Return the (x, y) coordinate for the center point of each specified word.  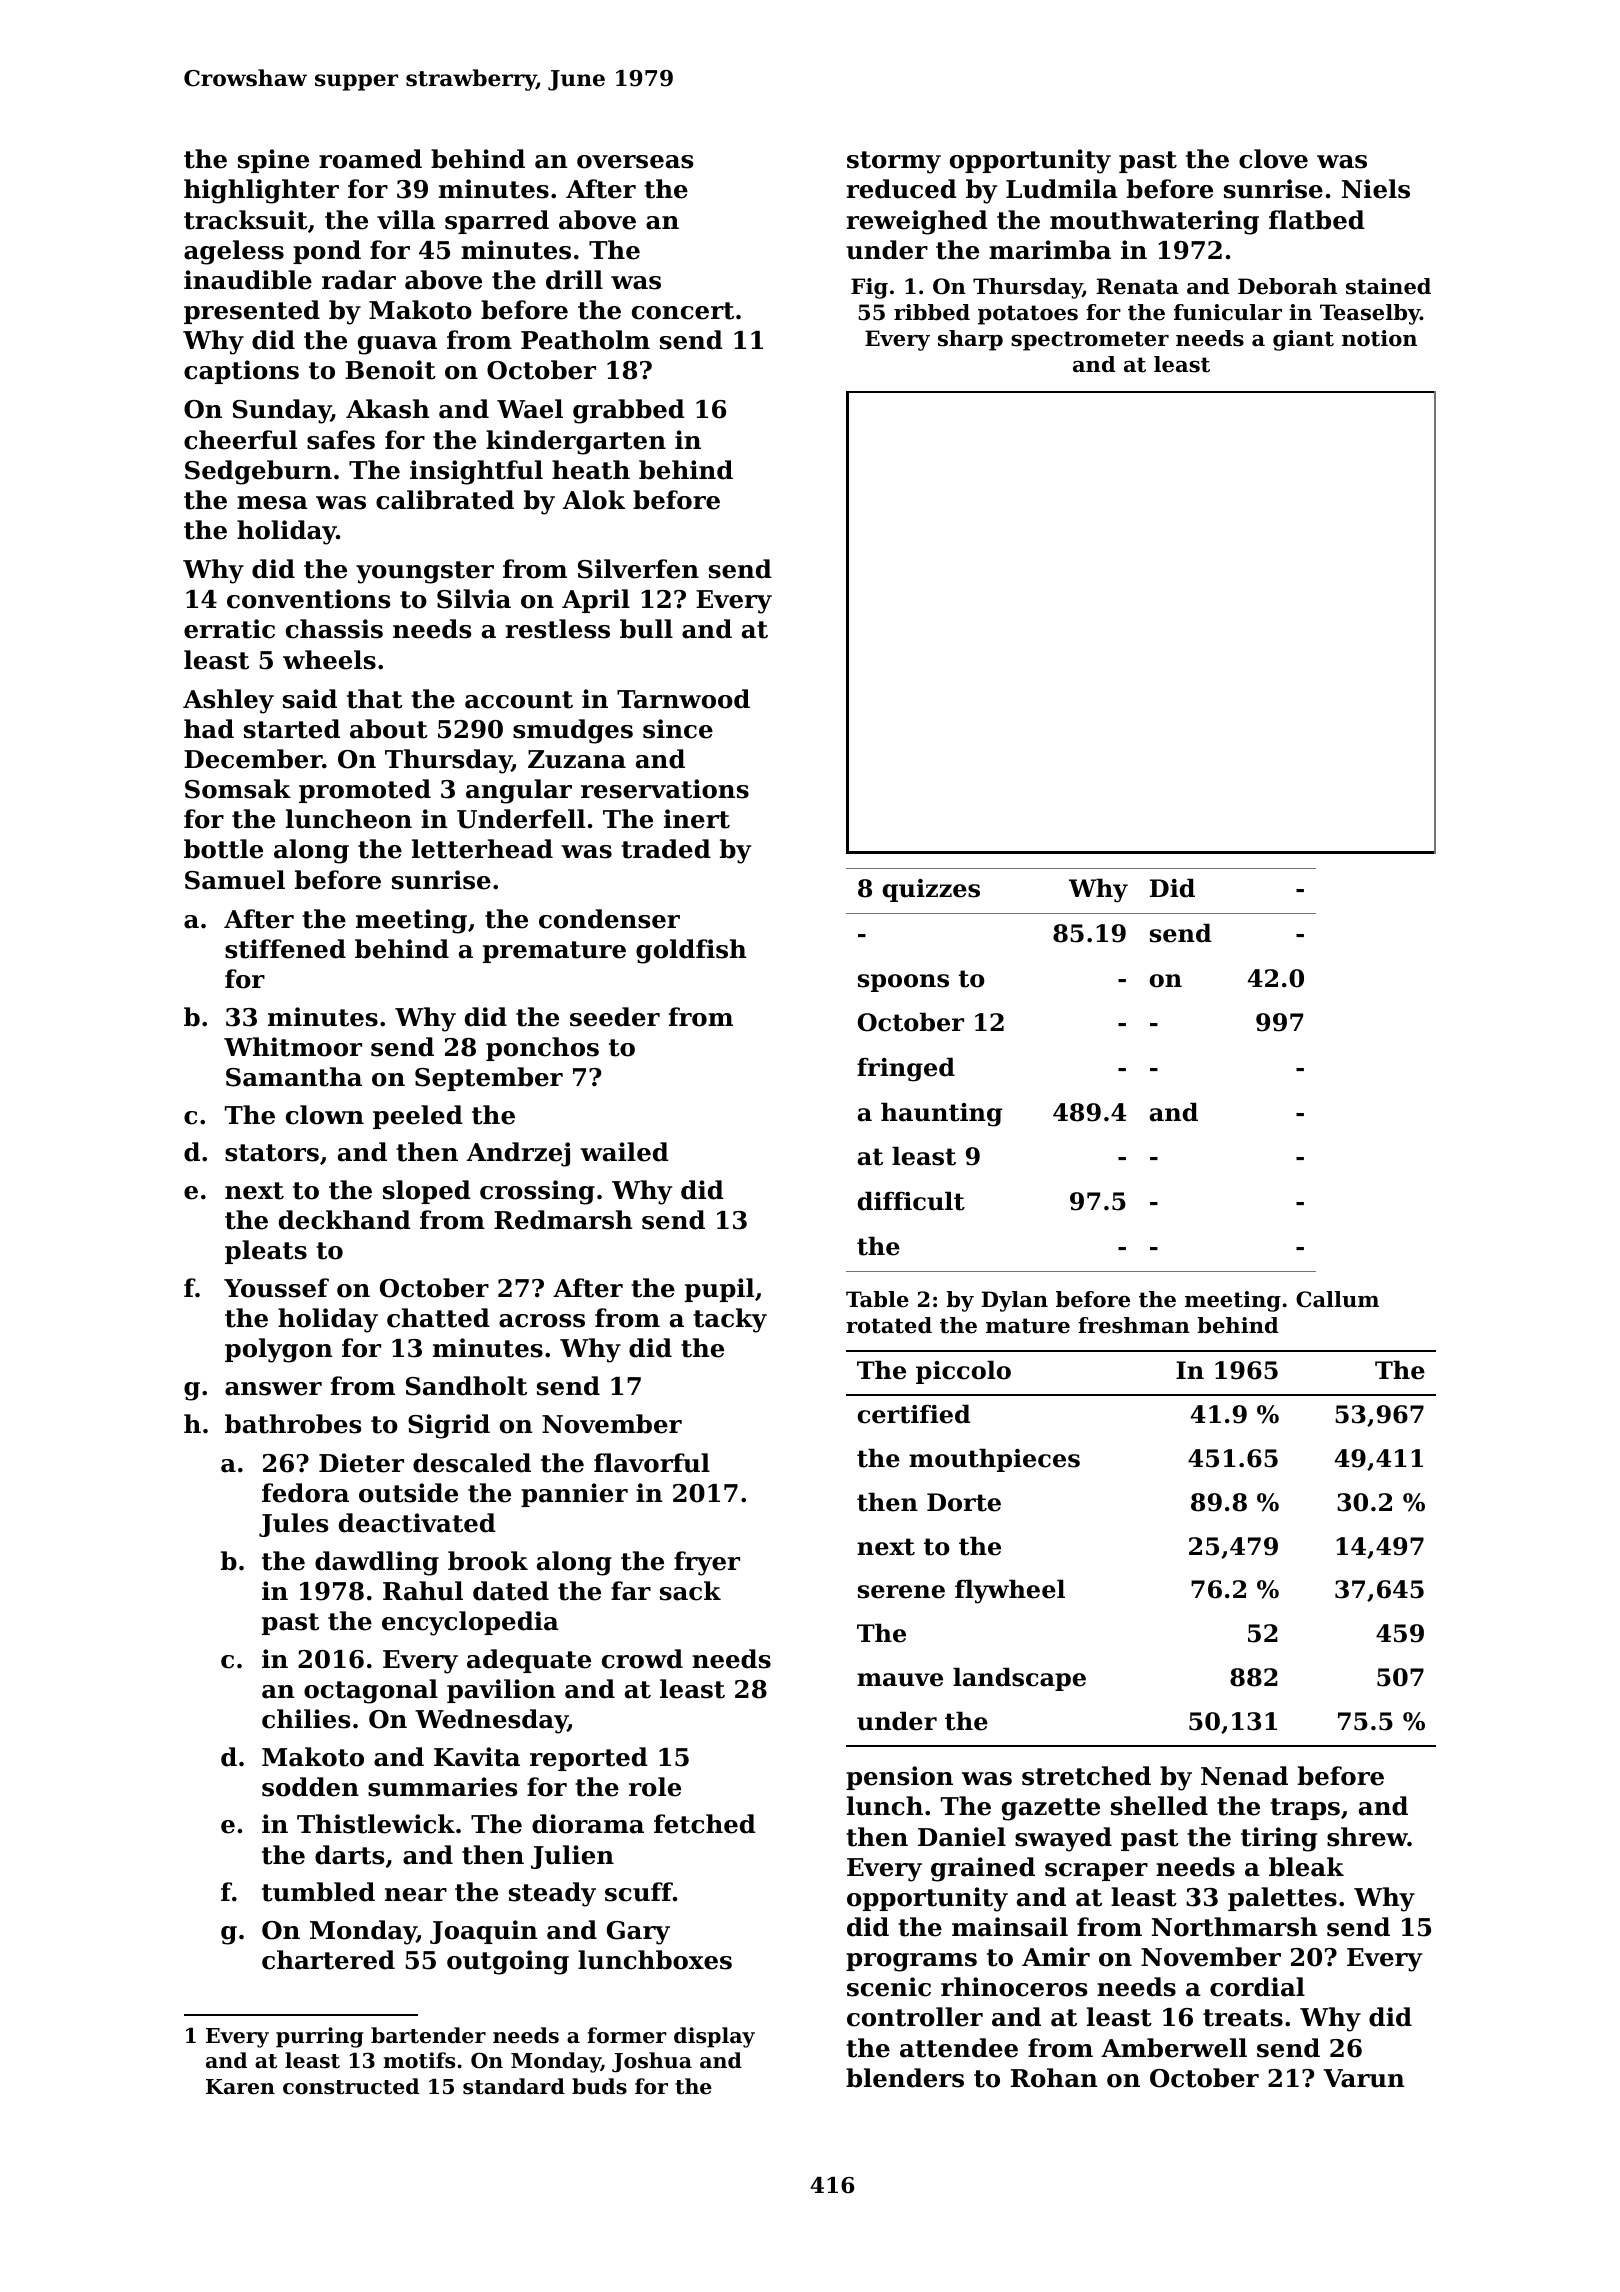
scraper (1096, 1872)
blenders (905, 2078)
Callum (1337, 1299)
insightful (476, 472)
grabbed (629, 411)
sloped (427, 1192)
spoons (903, 983)
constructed (351, 2086)
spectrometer (1090, 341)
